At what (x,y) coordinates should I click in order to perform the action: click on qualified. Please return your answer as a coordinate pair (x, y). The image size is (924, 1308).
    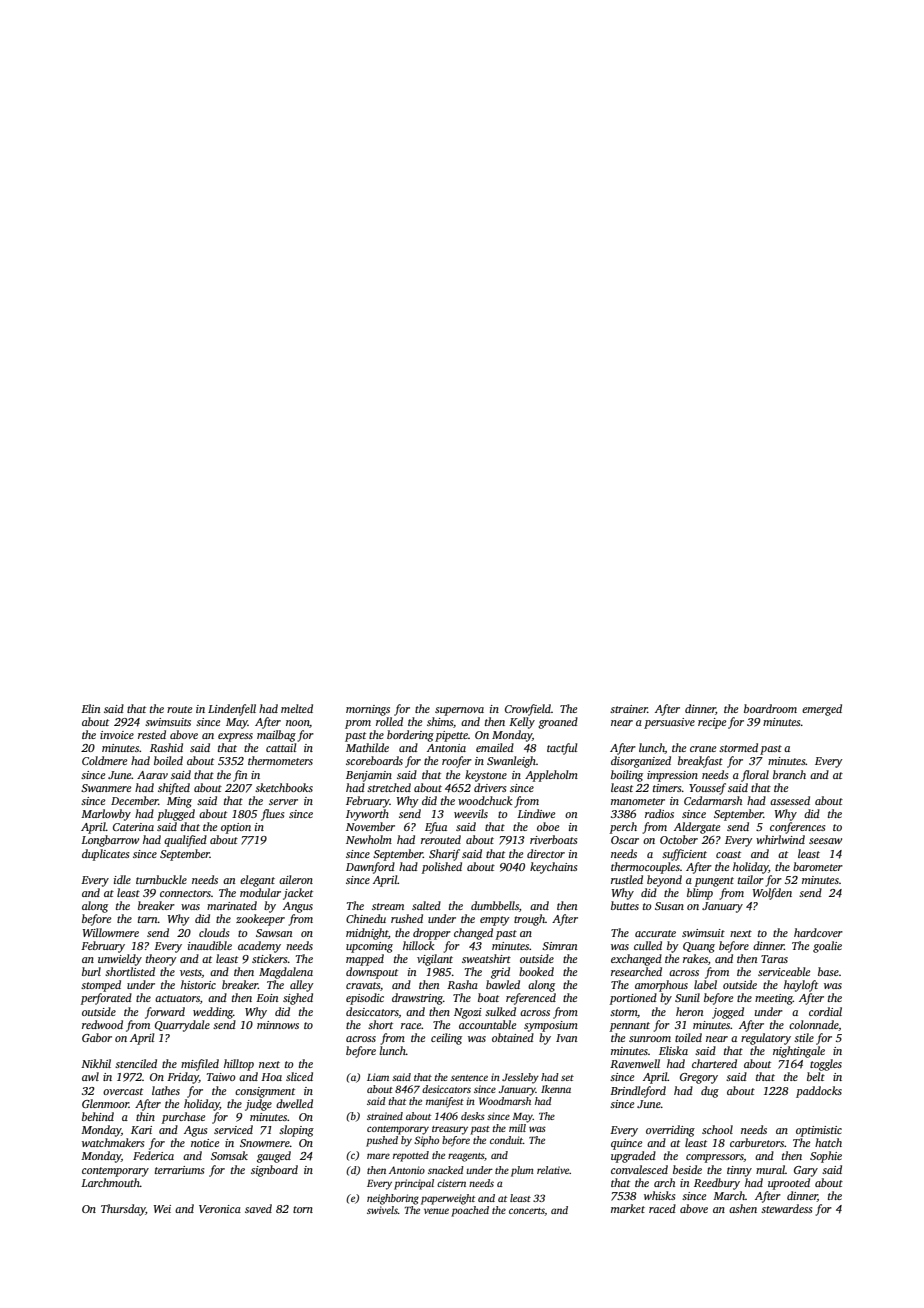
    Looking at the image, I should click on (185, 841).
